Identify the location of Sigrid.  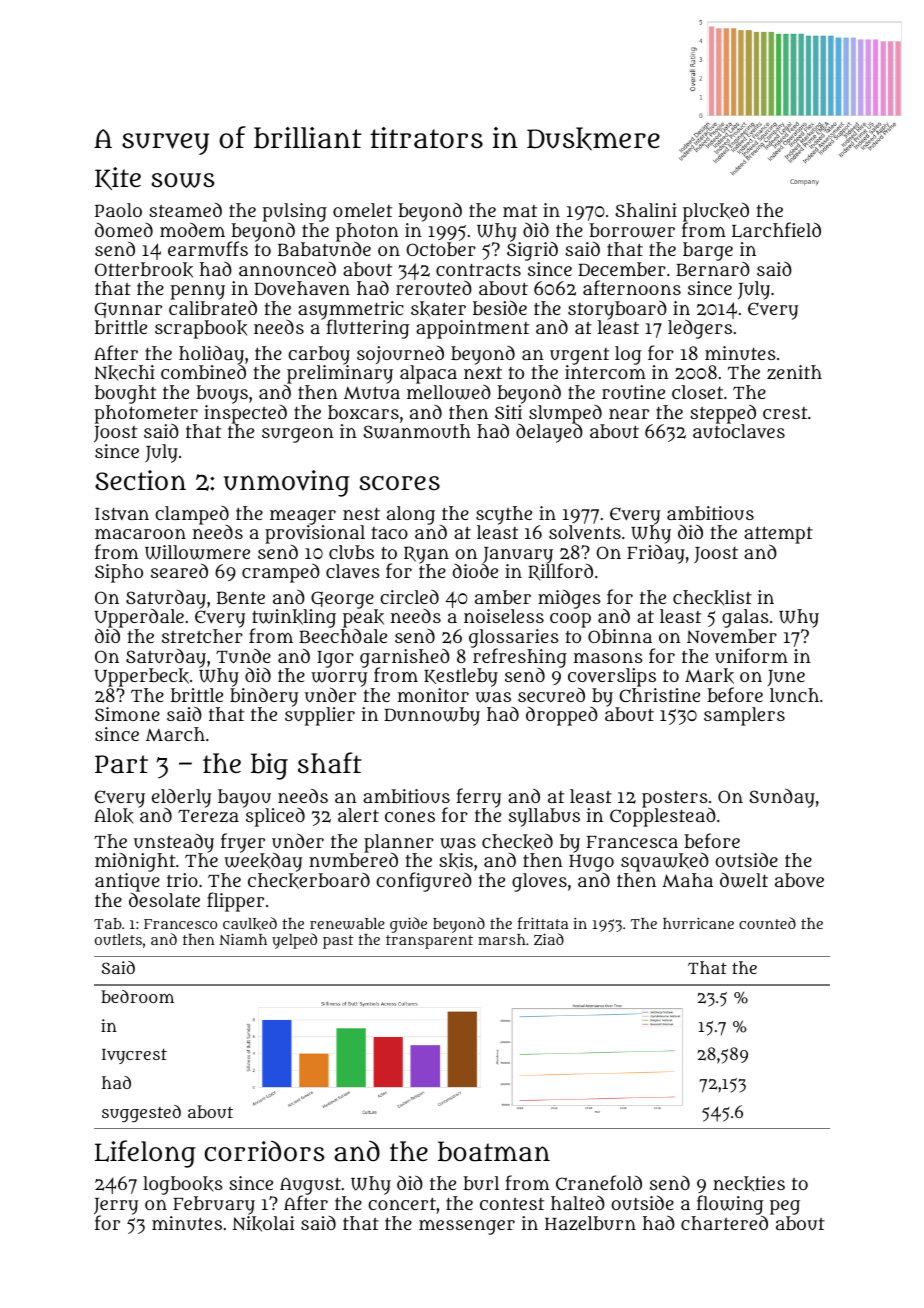
(532, 251).
